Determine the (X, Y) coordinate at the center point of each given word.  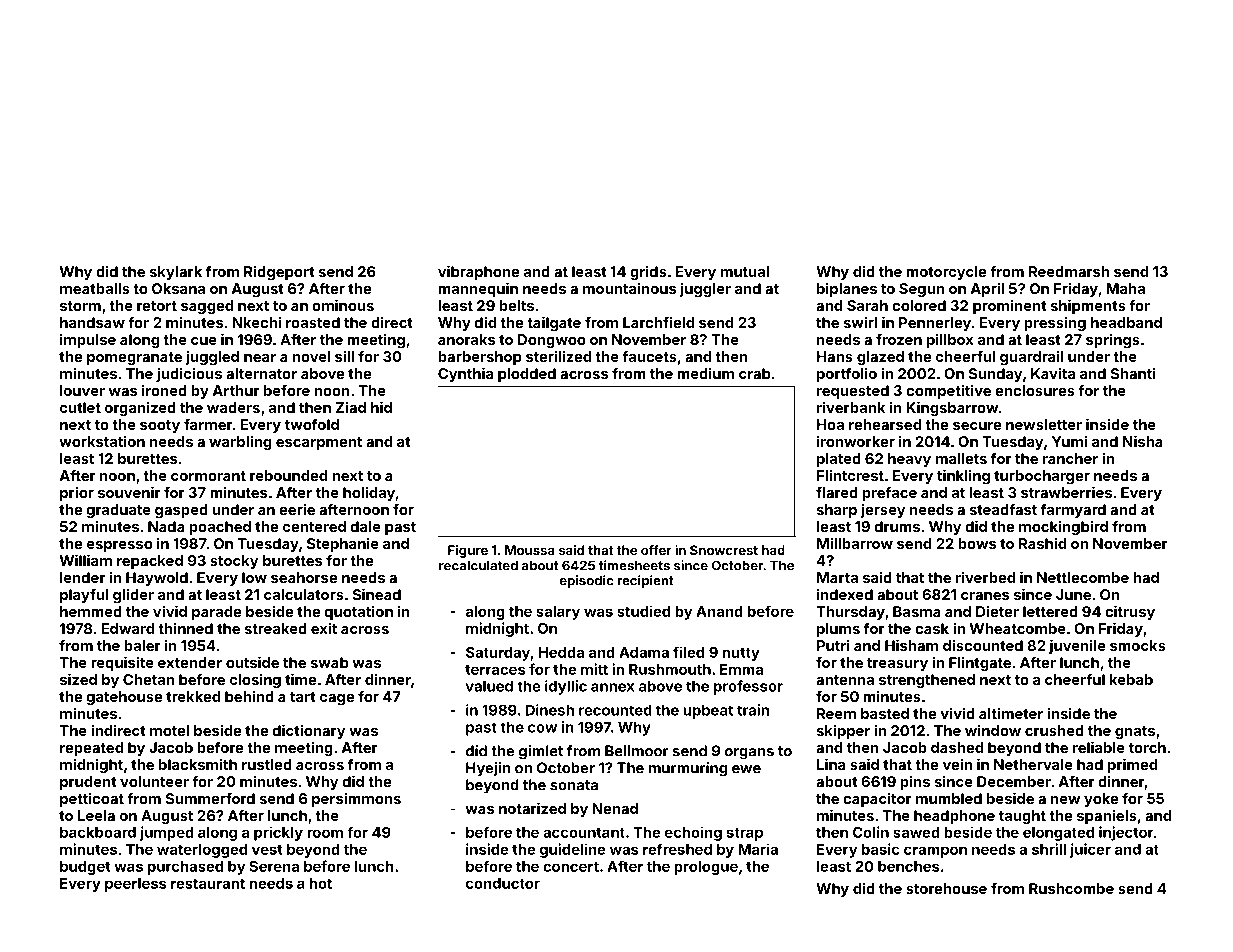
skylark (176, 273)
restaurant (208, 884)
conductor (503, 883)
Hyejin (488, 769)
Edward (127, 628)
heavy (909, 460)
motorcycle (946, 273)
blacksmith (198, 764)
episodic (587, 581)
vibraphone (478, 272)
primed (1132, 765)
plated (839, 460)
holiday (369, 493)
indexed (845, 594)
